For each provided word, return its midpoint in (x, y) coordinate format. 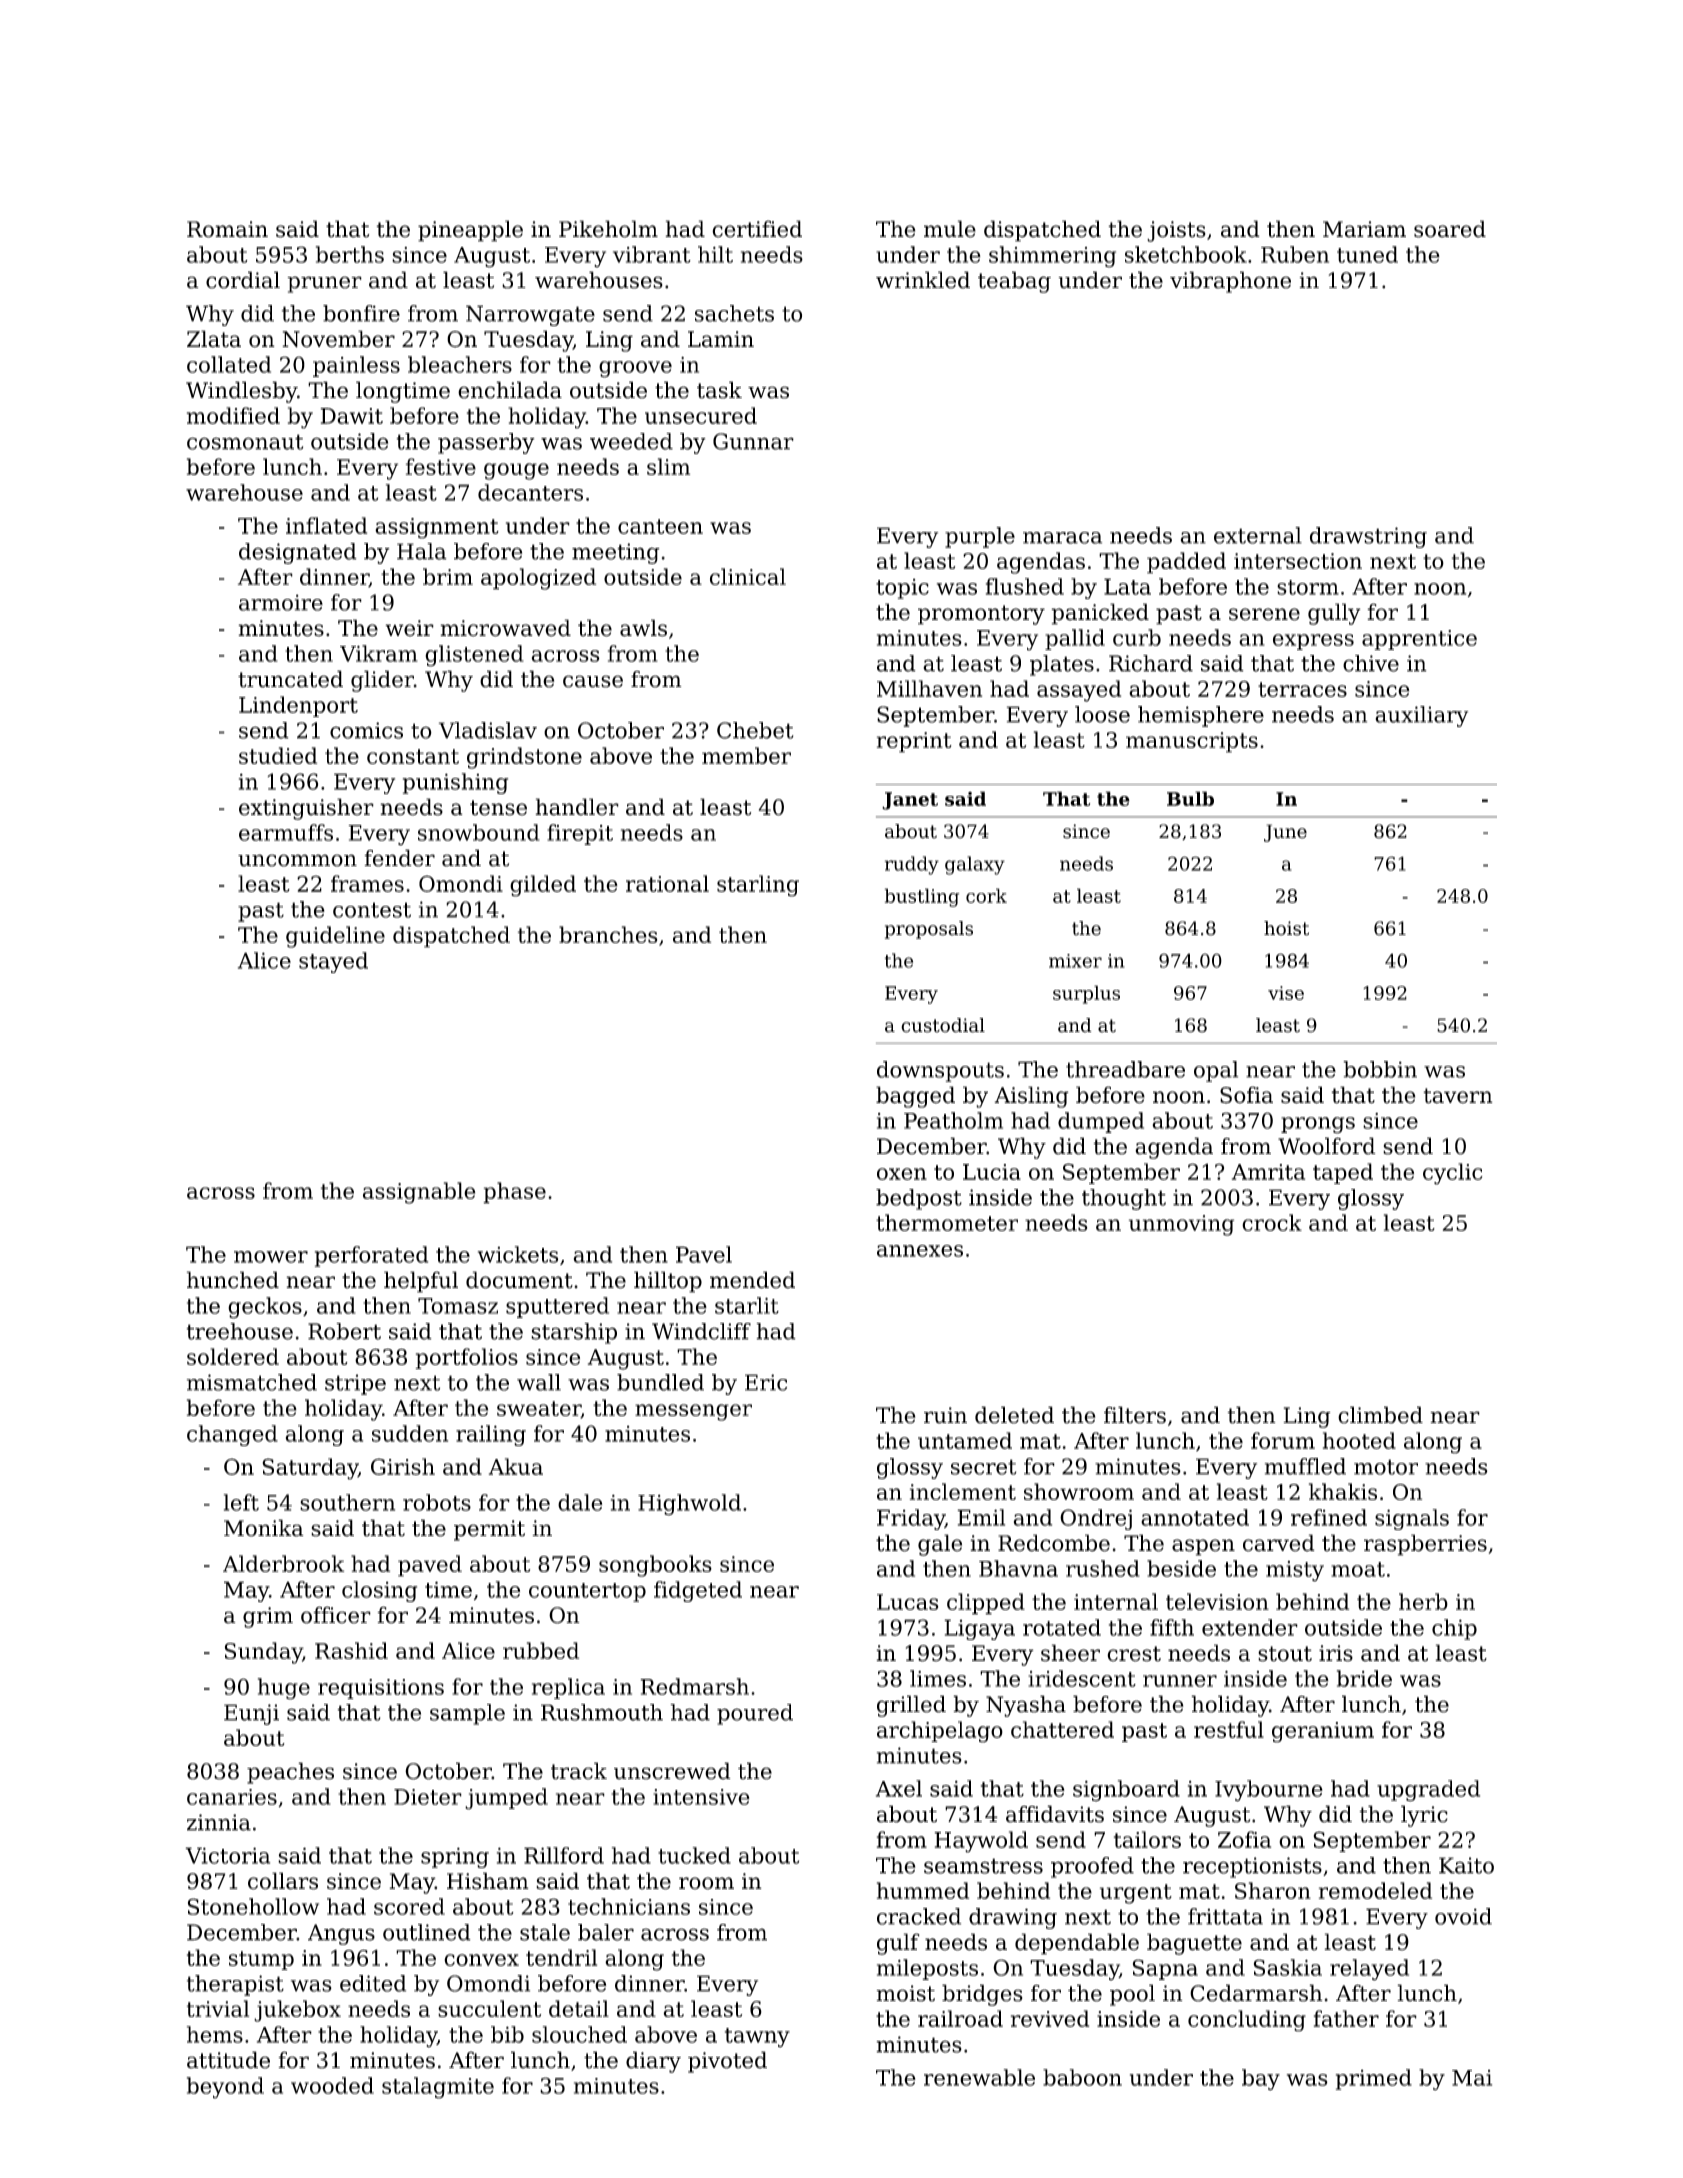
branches (608, 934)
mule (950, 229)
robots (437, 1502)
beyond (225, 2088)
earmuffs (286, 832)
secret (984, 1467)
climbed (1380, 1415)
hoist (1286, 928)
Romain (227, 229)
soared (1450, 229)
